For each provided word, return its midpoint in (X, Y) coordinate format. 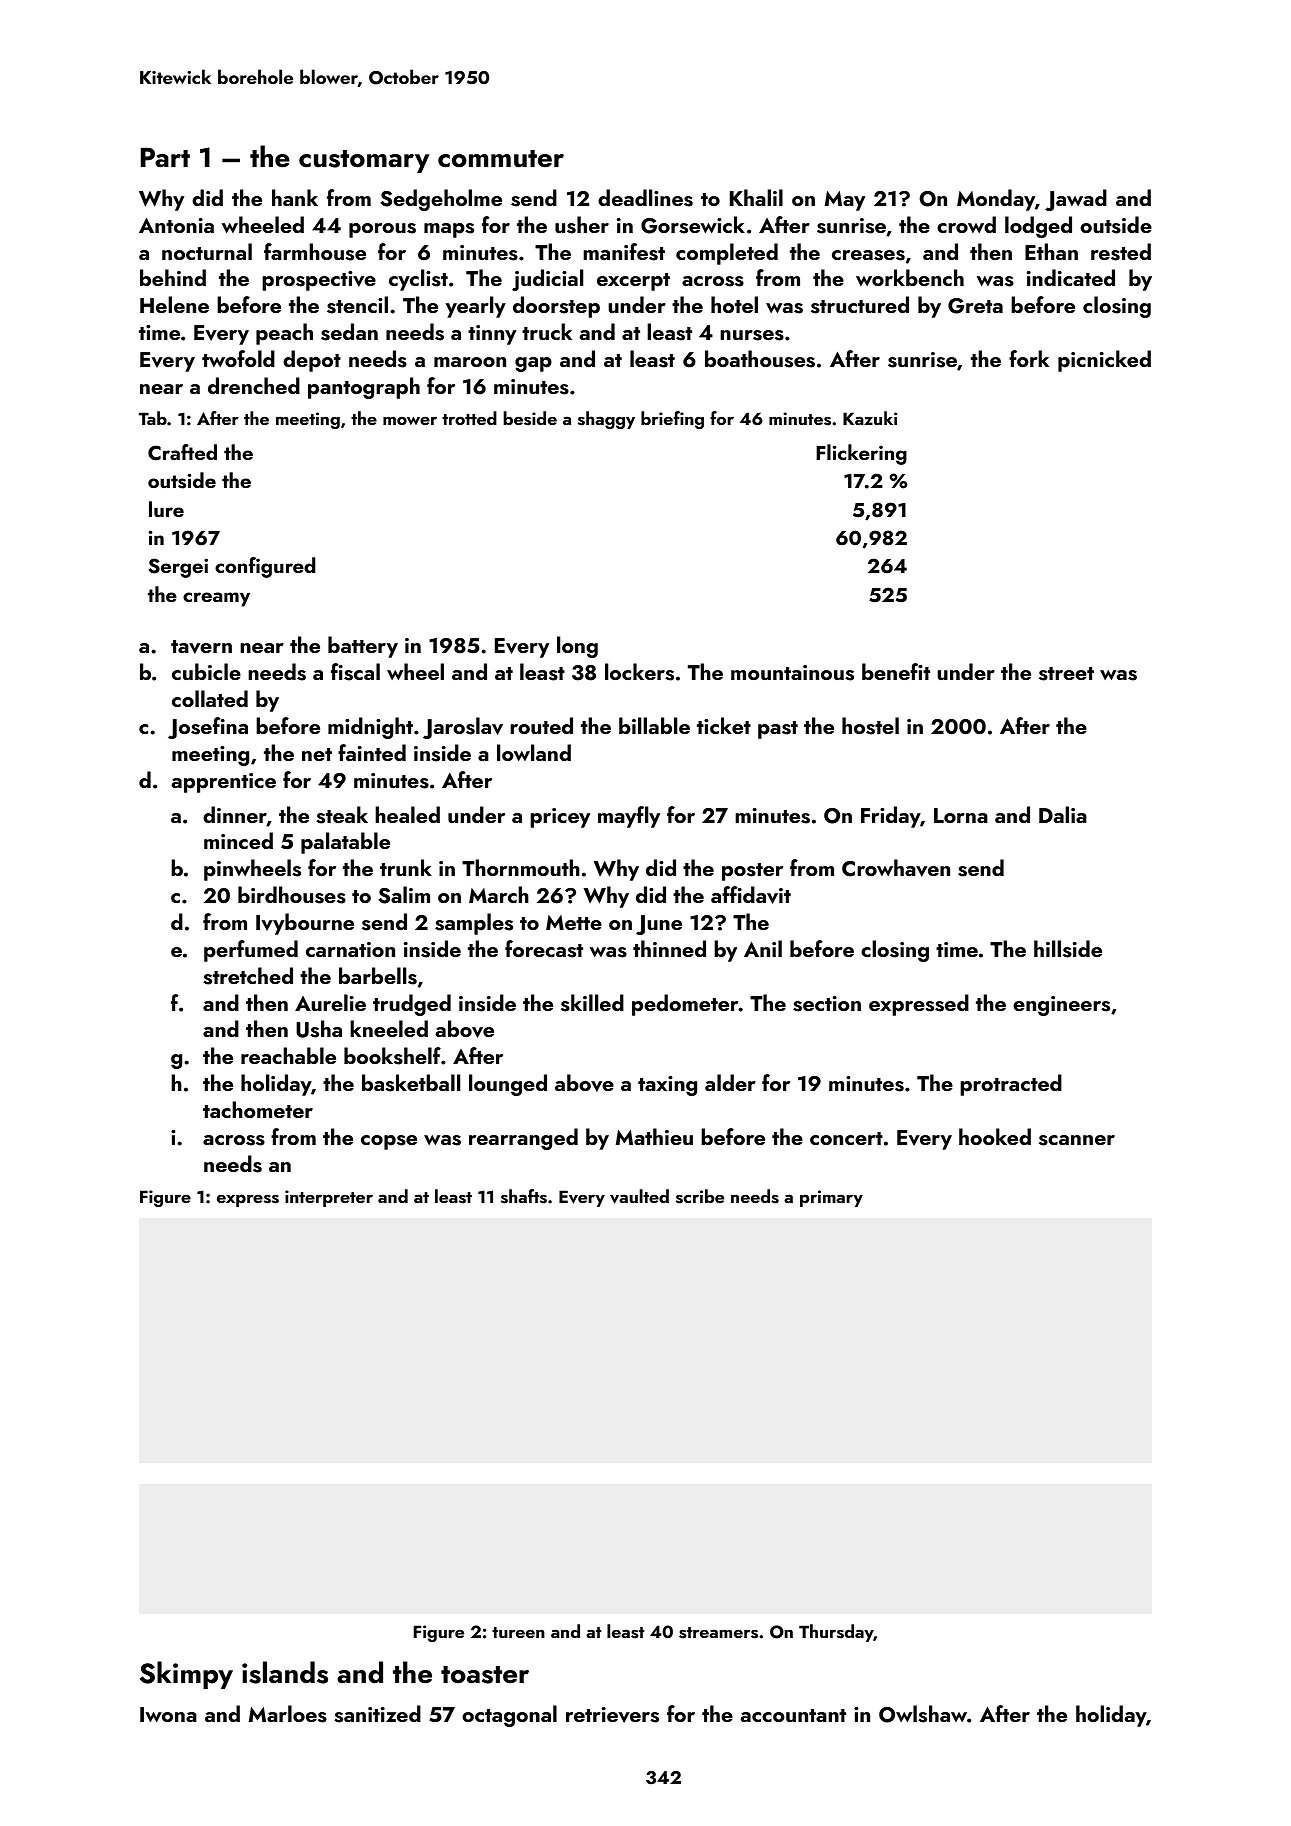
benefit (896, 671)
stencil (357, 305)
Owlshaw (923, 1714)
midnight (370, 728)
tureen (518, 1632)
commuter (501, 159)
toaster (485, 1675)
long (577, 647)
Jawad (1076, 200)
